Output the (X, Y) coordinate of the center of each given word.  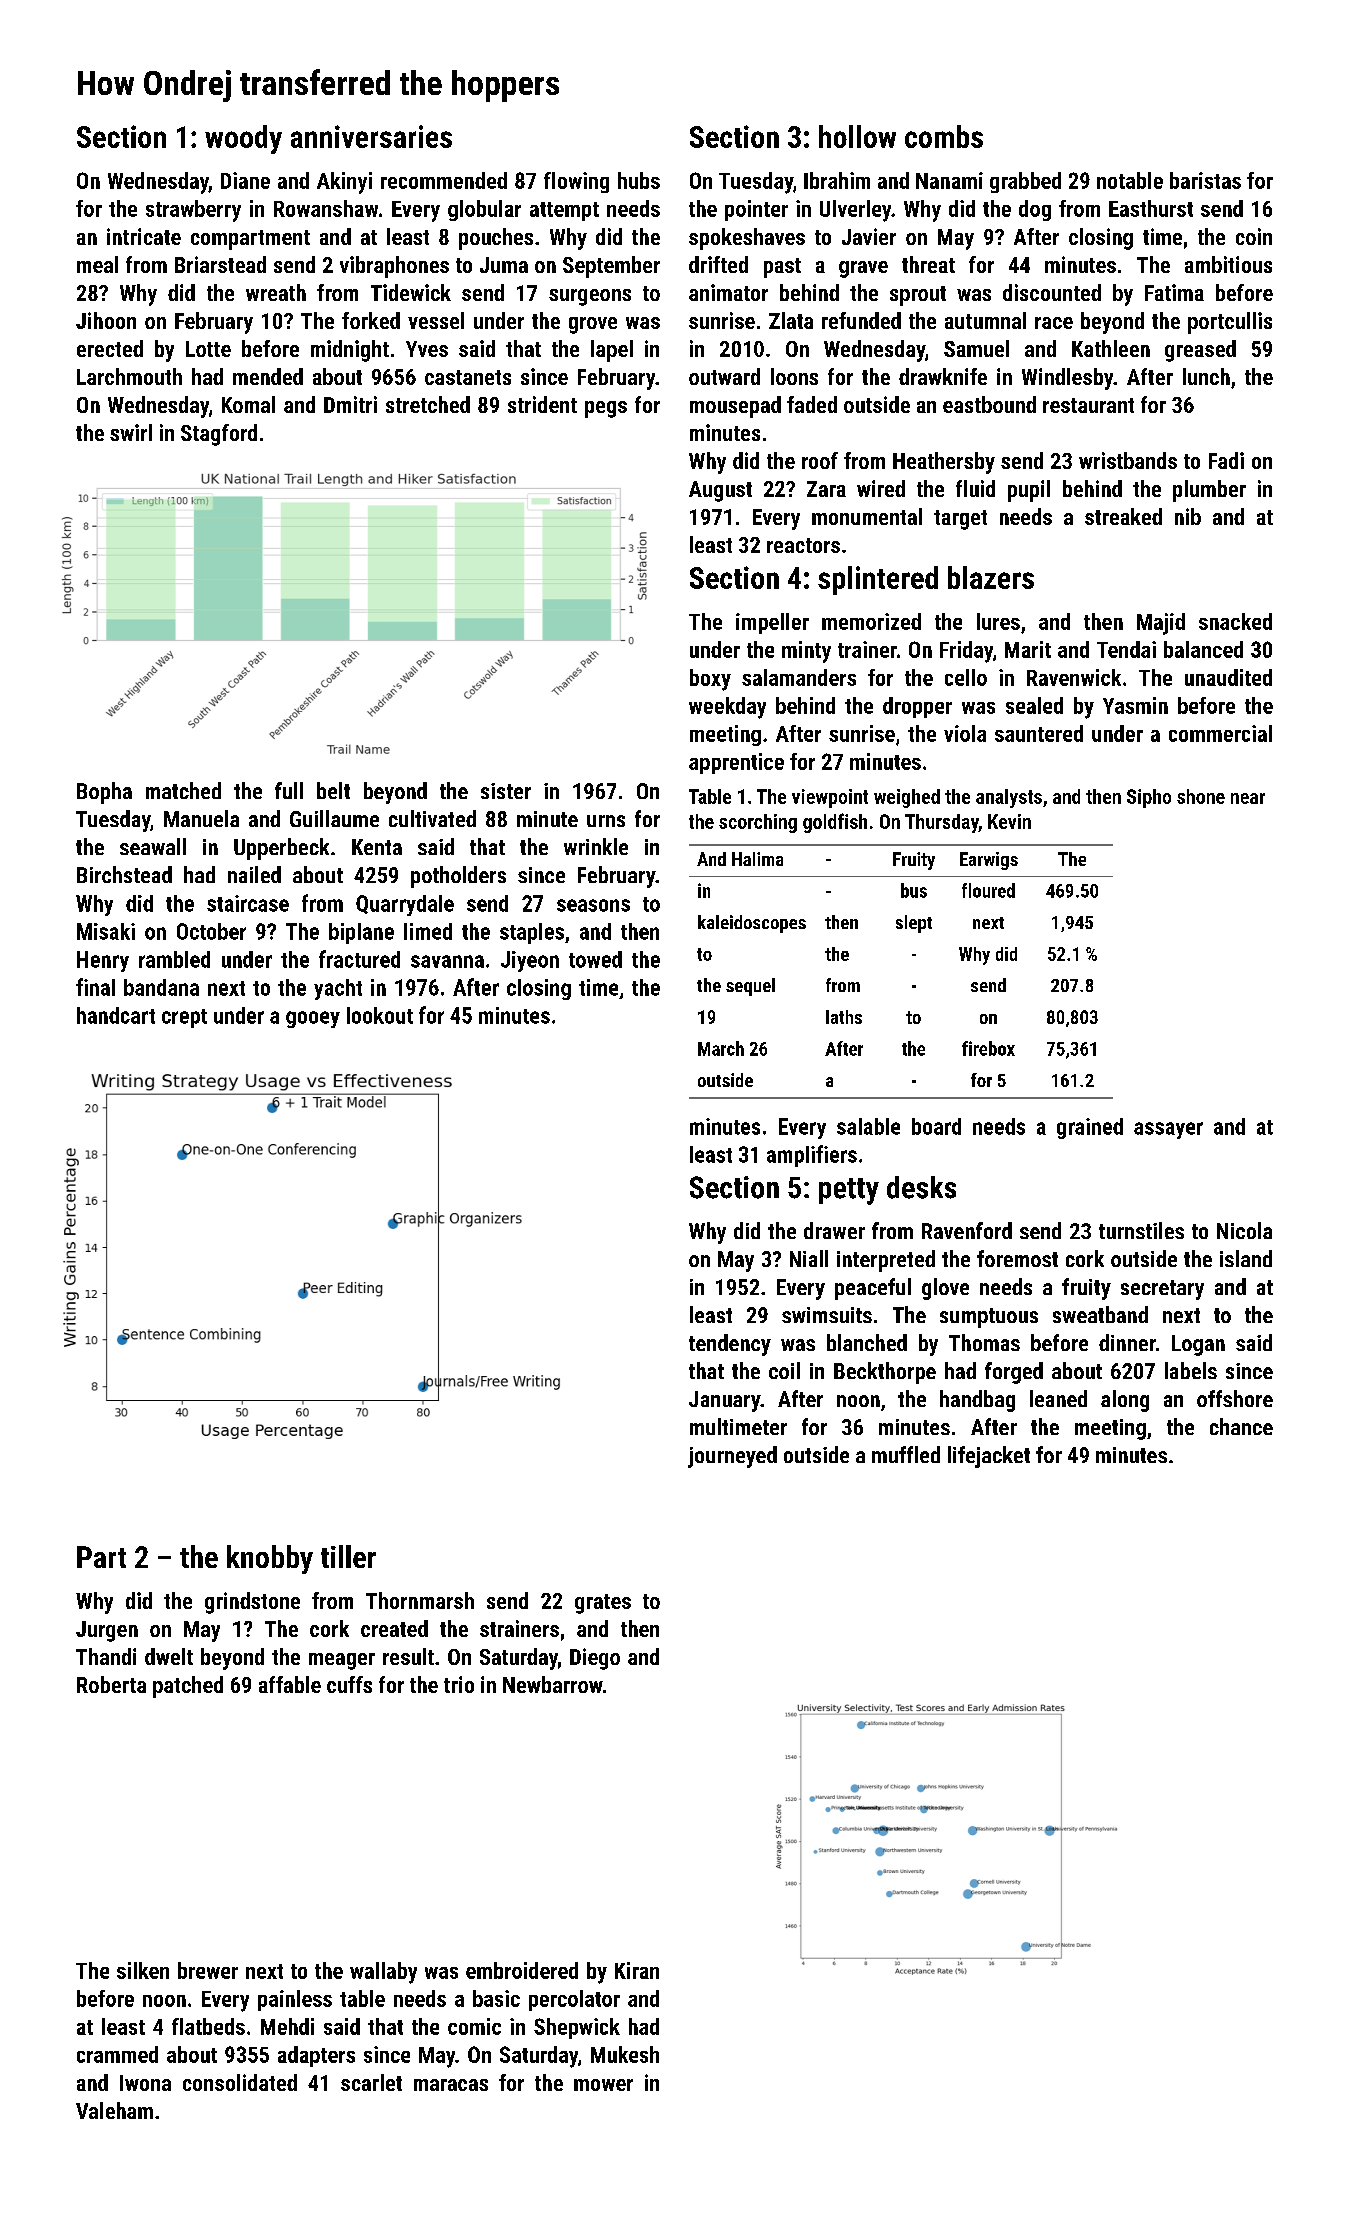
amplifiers (812, 1156)
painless (295, 2000)
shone (1201, 796)
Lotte (208, 349)
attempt (564, 211)
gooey (313, 1019)
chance (1241, 1426)
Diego (595, 1659)
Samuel (976, 348)
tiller (348, 1556)
